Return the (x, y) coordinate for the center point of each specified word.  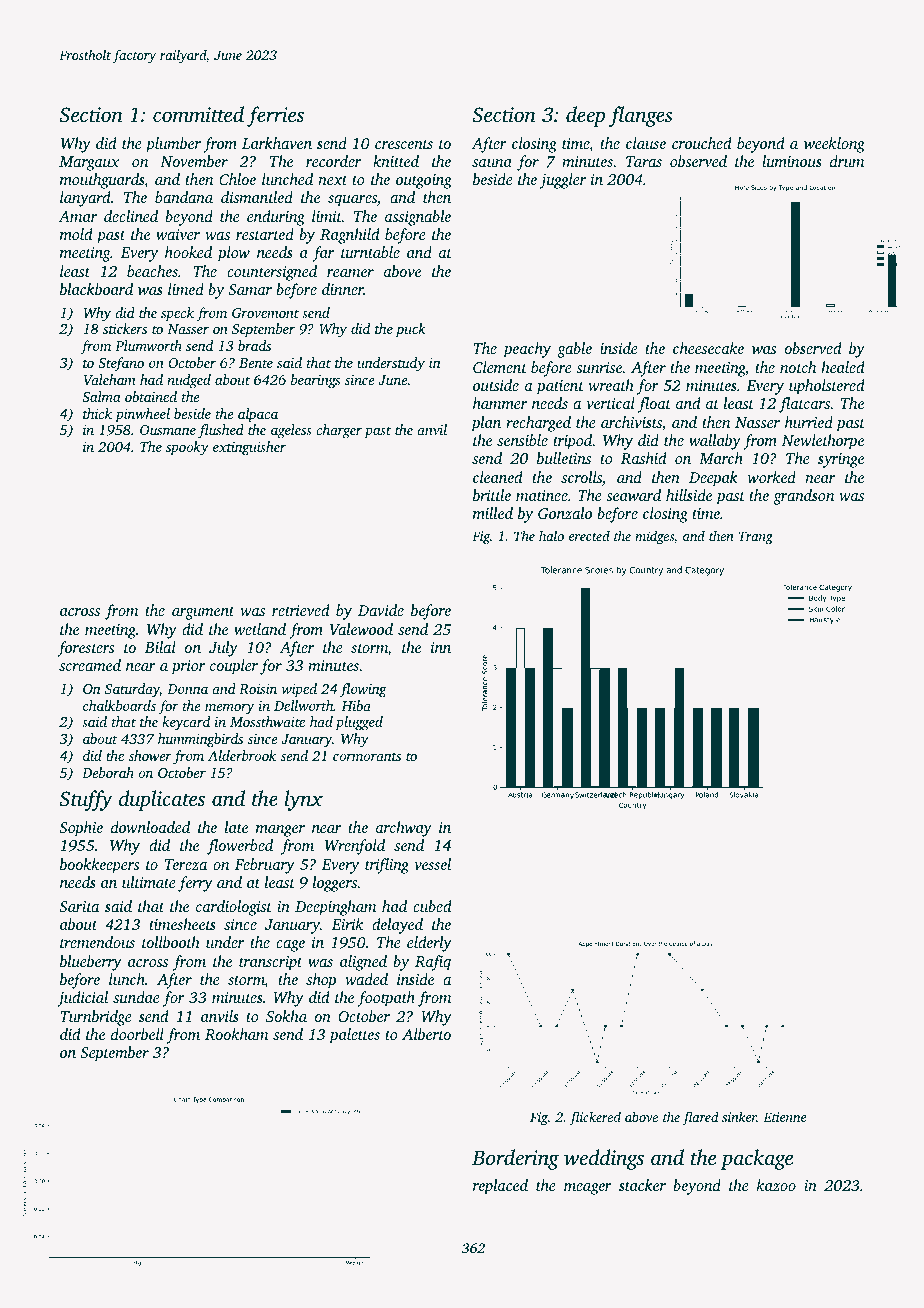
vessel (432, 864)
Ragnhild (350, 236)
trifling (387, 866)
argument (203, 613)
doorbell (137, 1034)
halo (551, 535)
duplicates (162, 800)
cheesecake (708, 348)
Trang (756, 537)
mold (76, 234)
